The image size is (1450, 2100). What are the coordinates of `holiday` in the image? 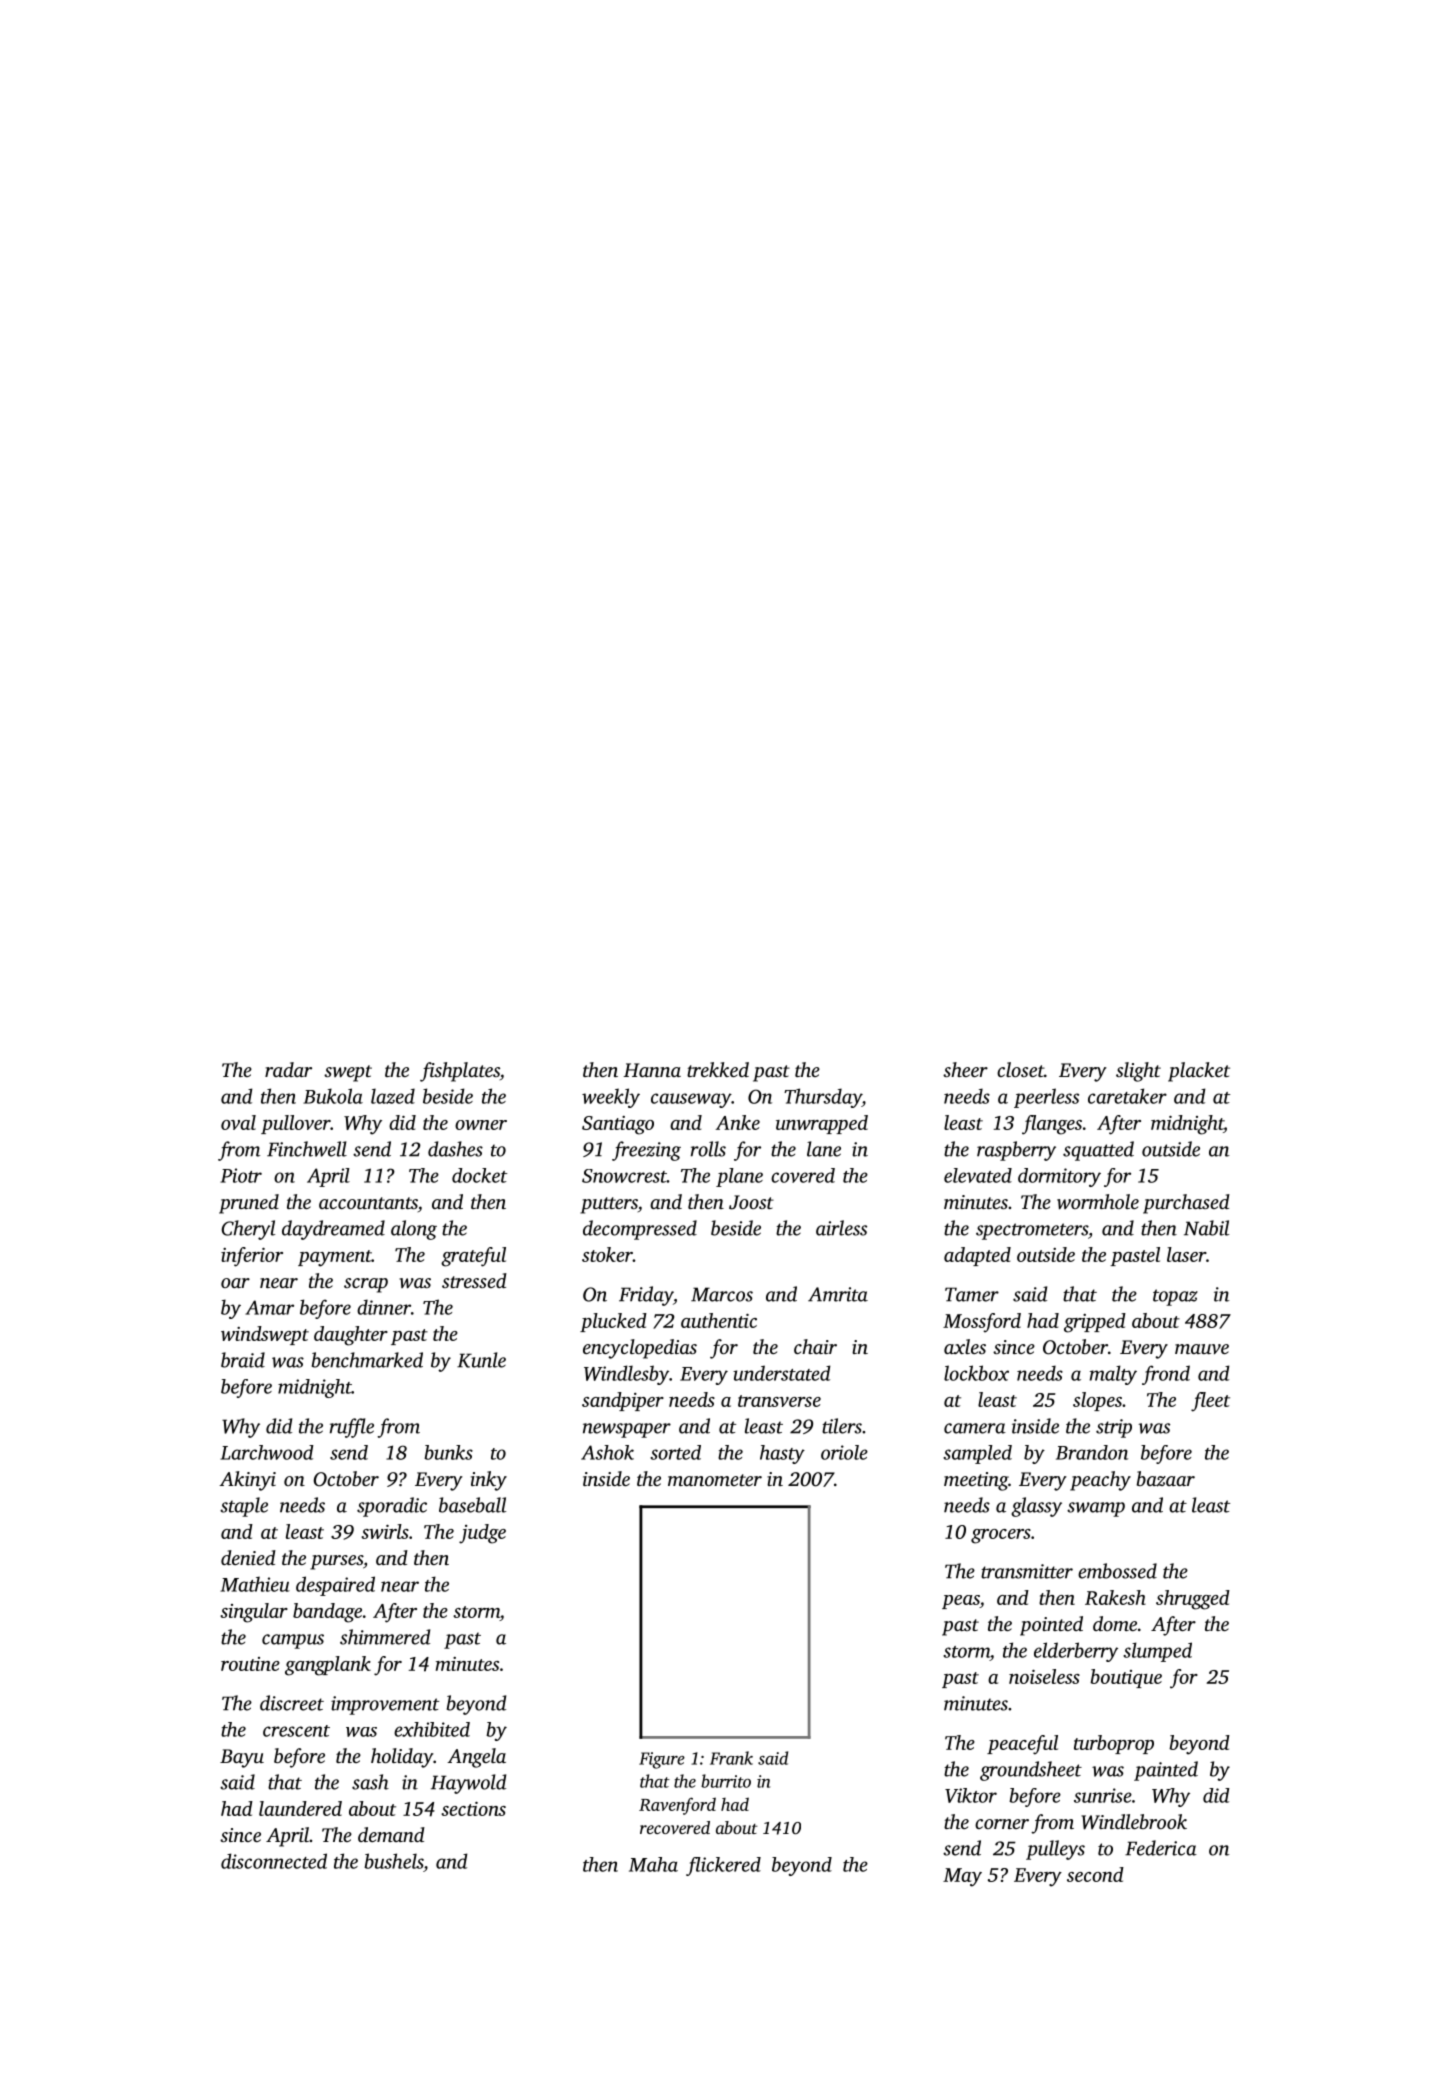 It's located at (402, 1758).
